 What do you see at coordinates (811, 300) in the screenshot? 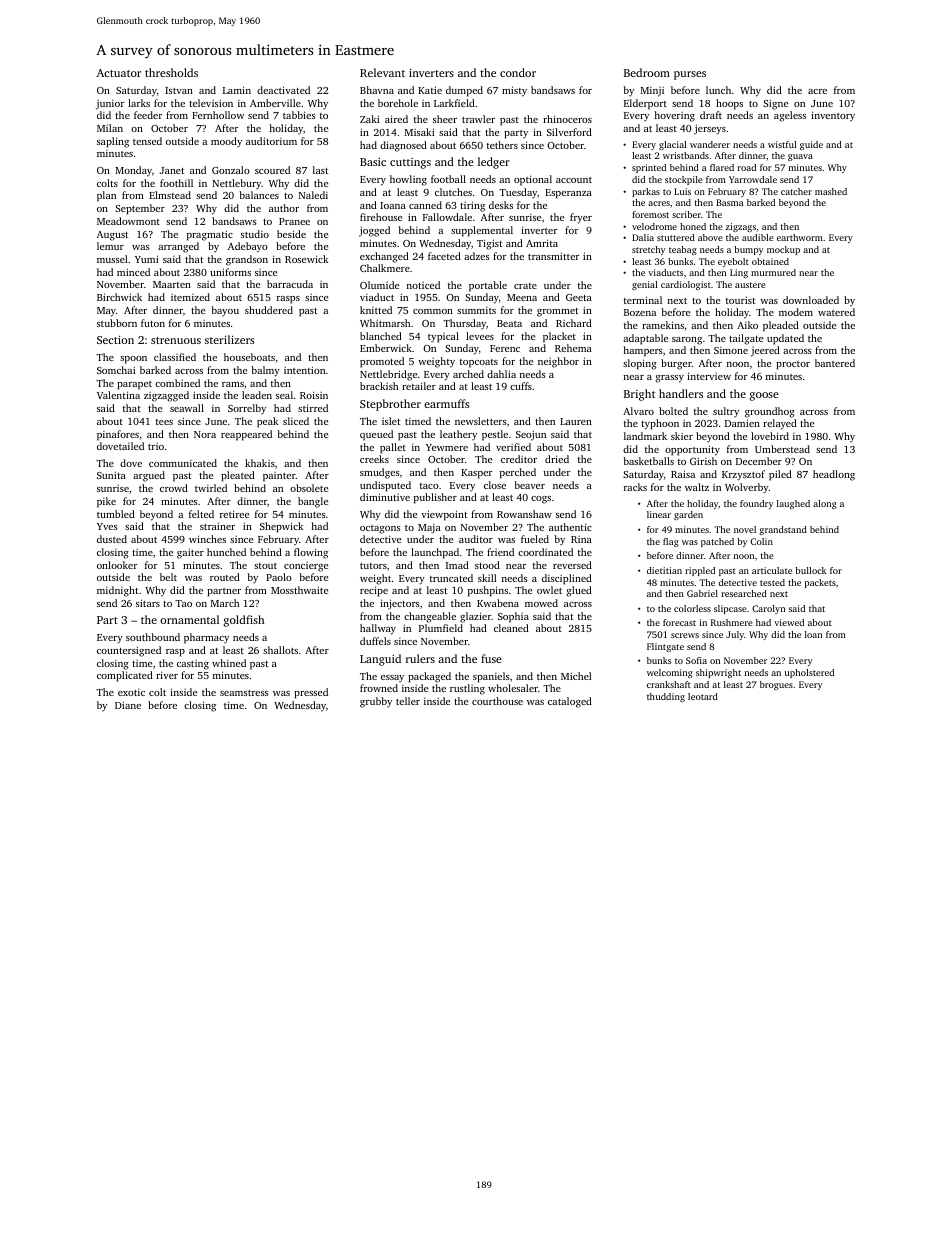
I see `downloaded` at bounding box center [811, 300].
